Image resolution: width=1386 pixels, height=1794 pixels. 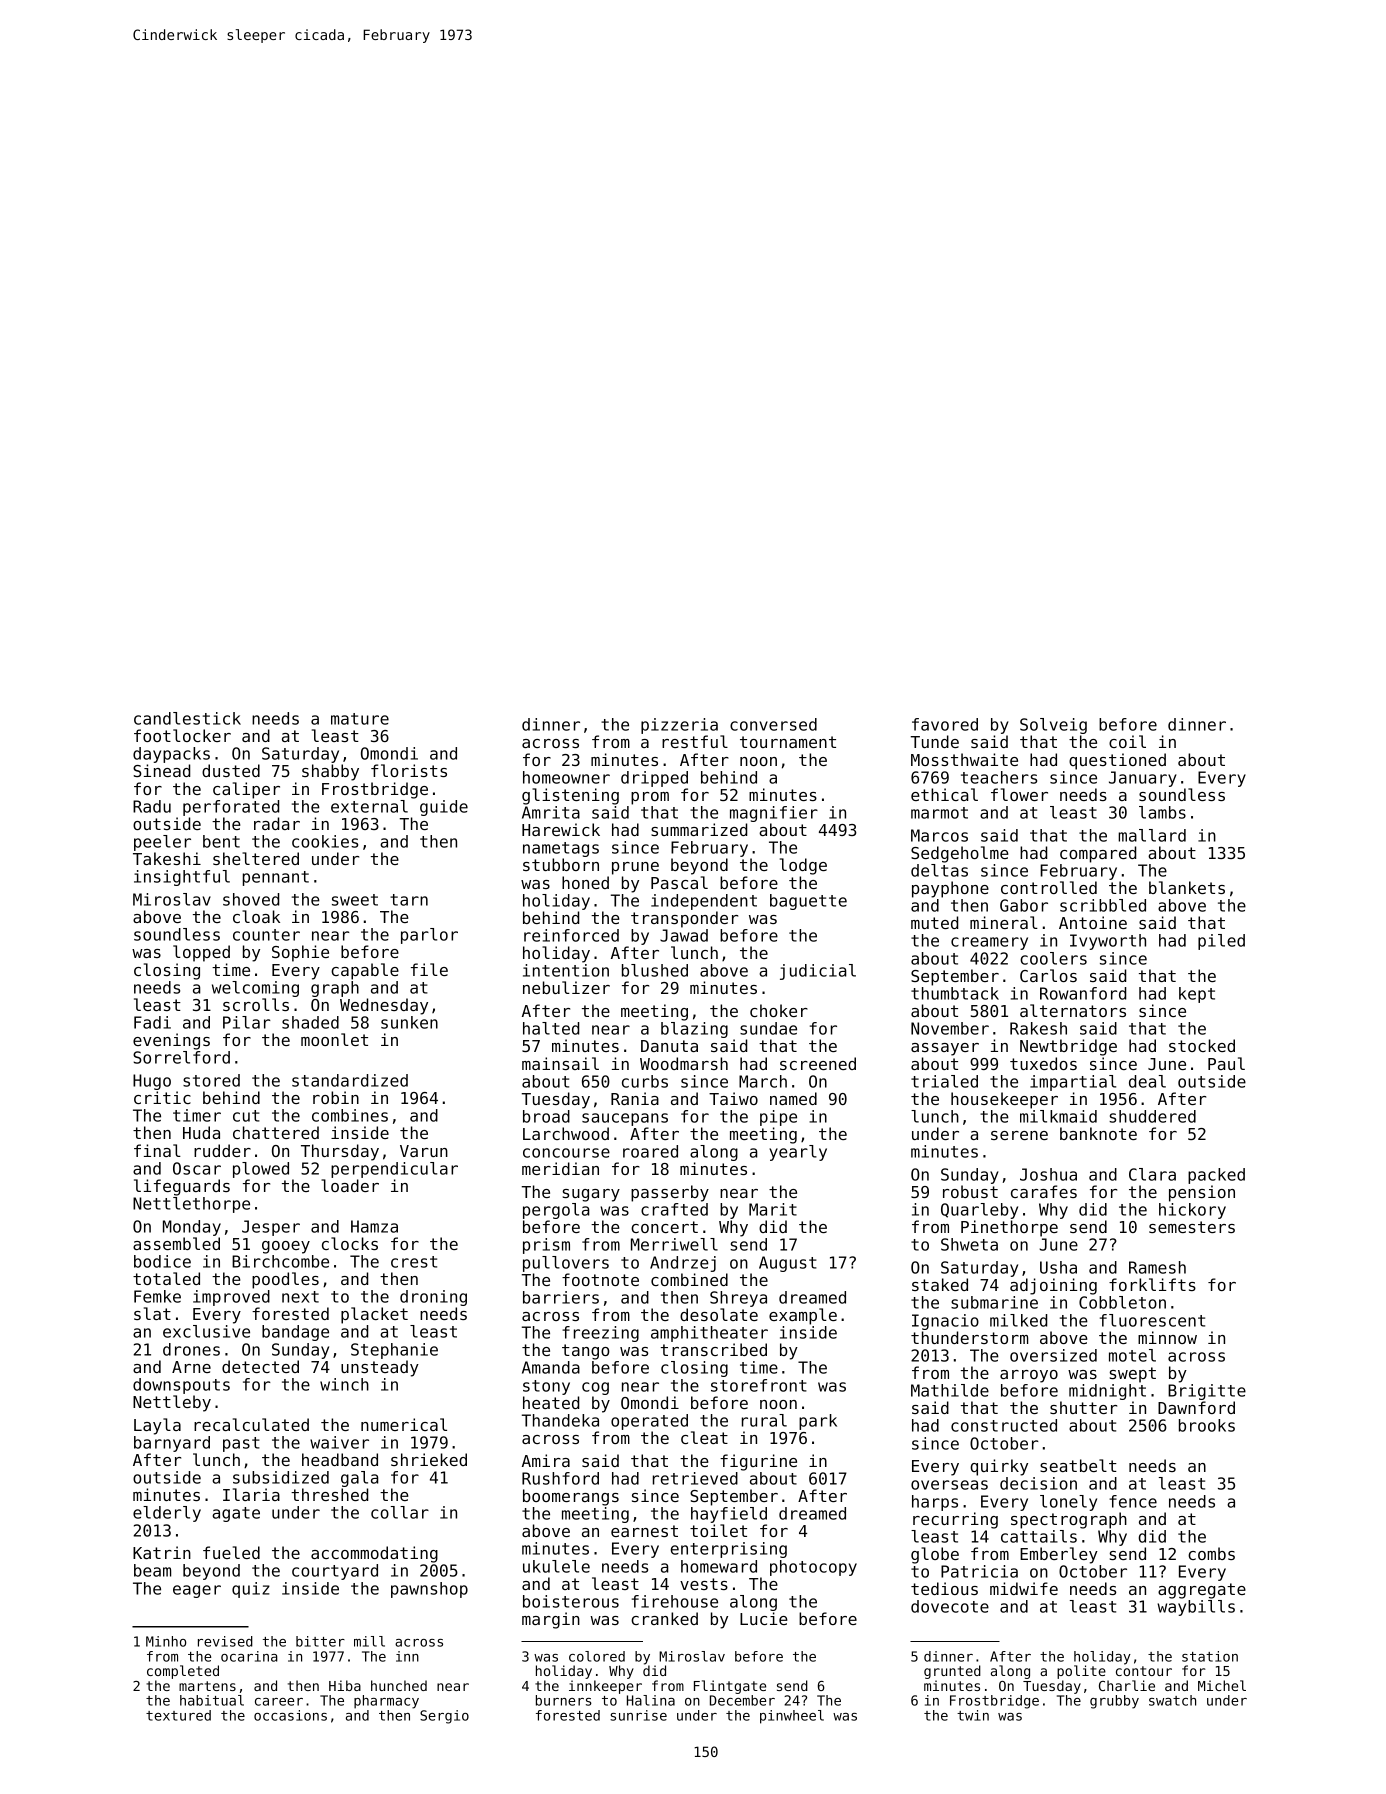 What do you see at coordinates (187, 718) in the screenshot?
I see `candlestick` at bounding box center [187, 718].
